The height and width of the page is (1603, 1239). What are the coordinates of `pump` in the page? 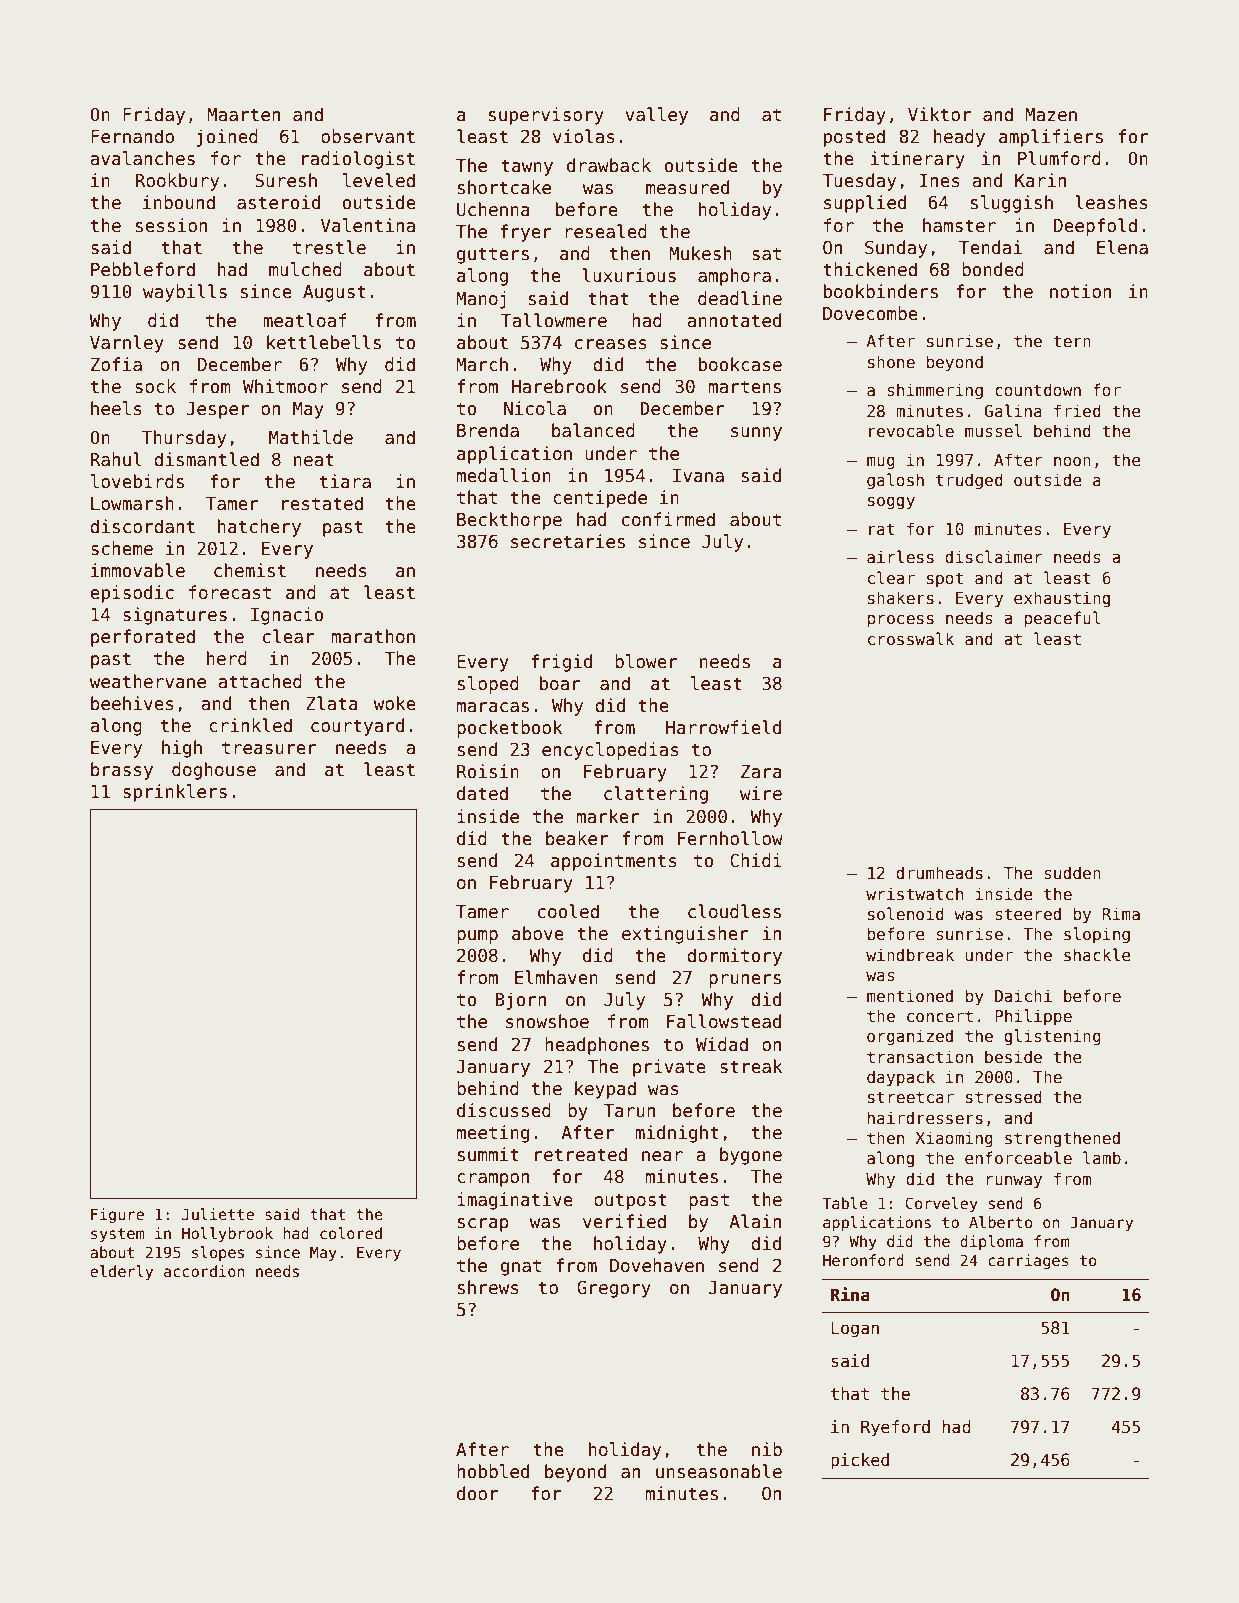 It's located at (477, 937).
